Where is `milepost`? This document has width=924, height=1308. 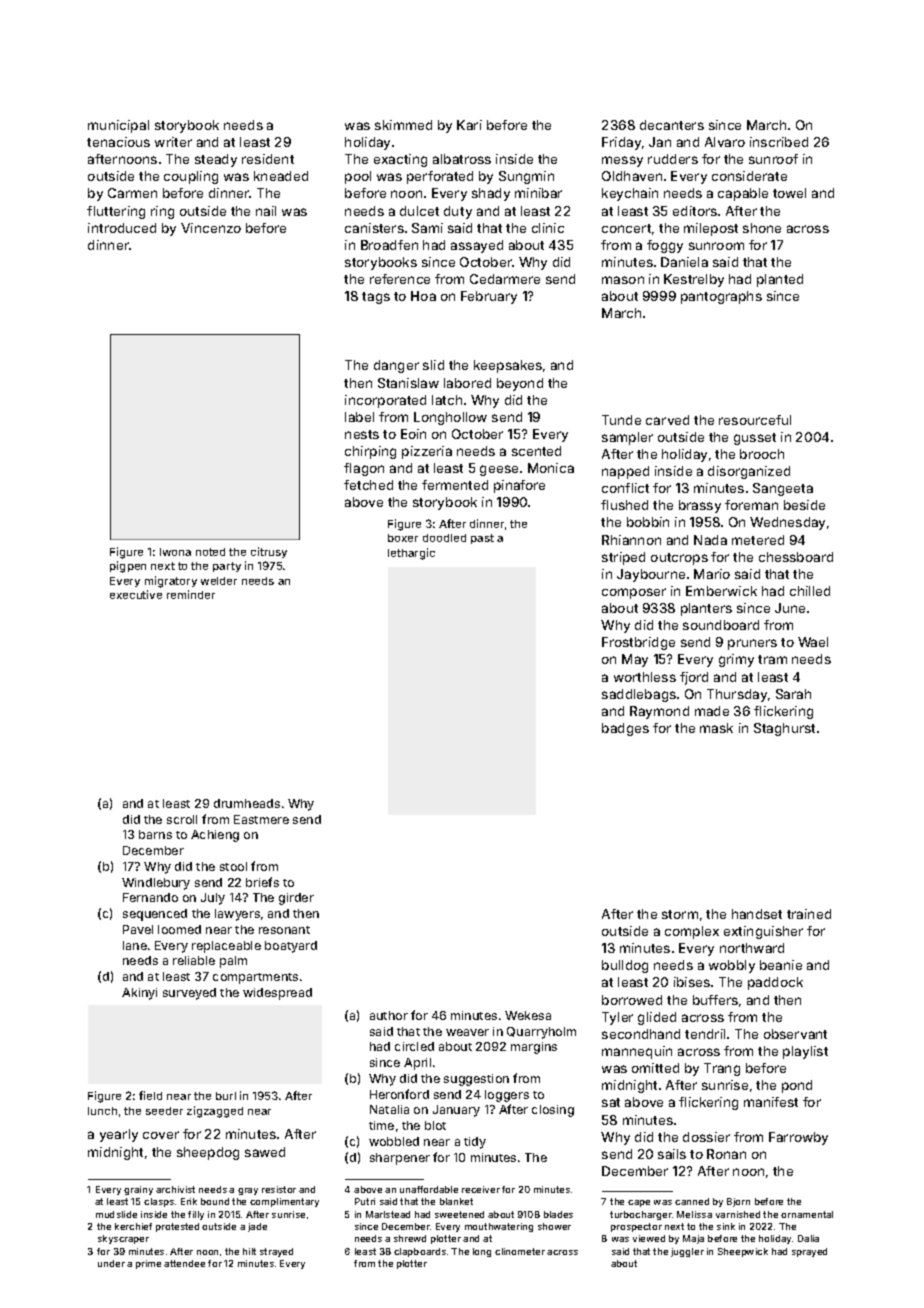
milepost is located at coordinates (711, 229).
